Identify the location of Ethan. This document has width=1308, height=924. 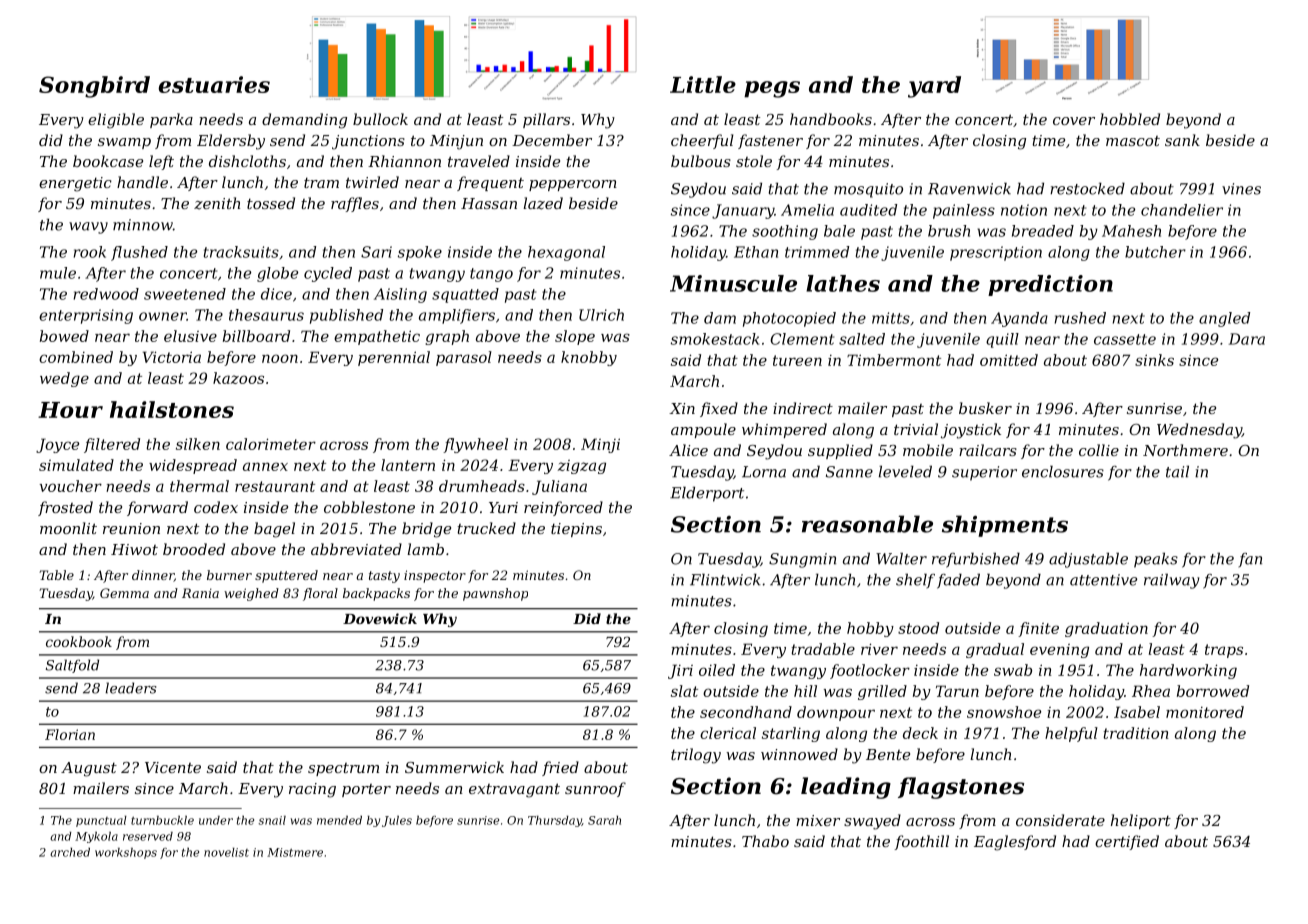
(756, 252).
